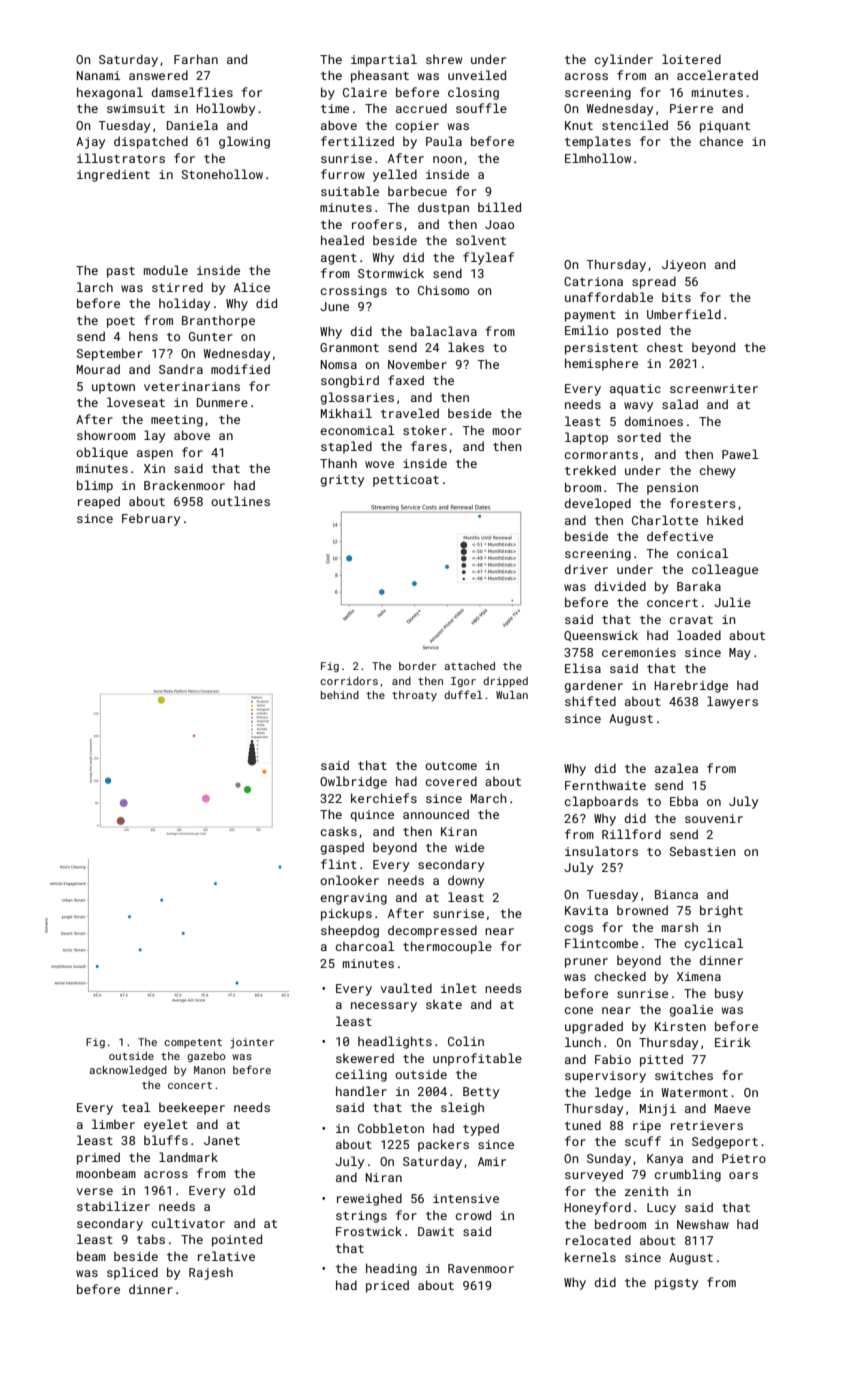 This screenshot has height=1400, width=849. I want to click on Owlbridge, so click(353, 782).
